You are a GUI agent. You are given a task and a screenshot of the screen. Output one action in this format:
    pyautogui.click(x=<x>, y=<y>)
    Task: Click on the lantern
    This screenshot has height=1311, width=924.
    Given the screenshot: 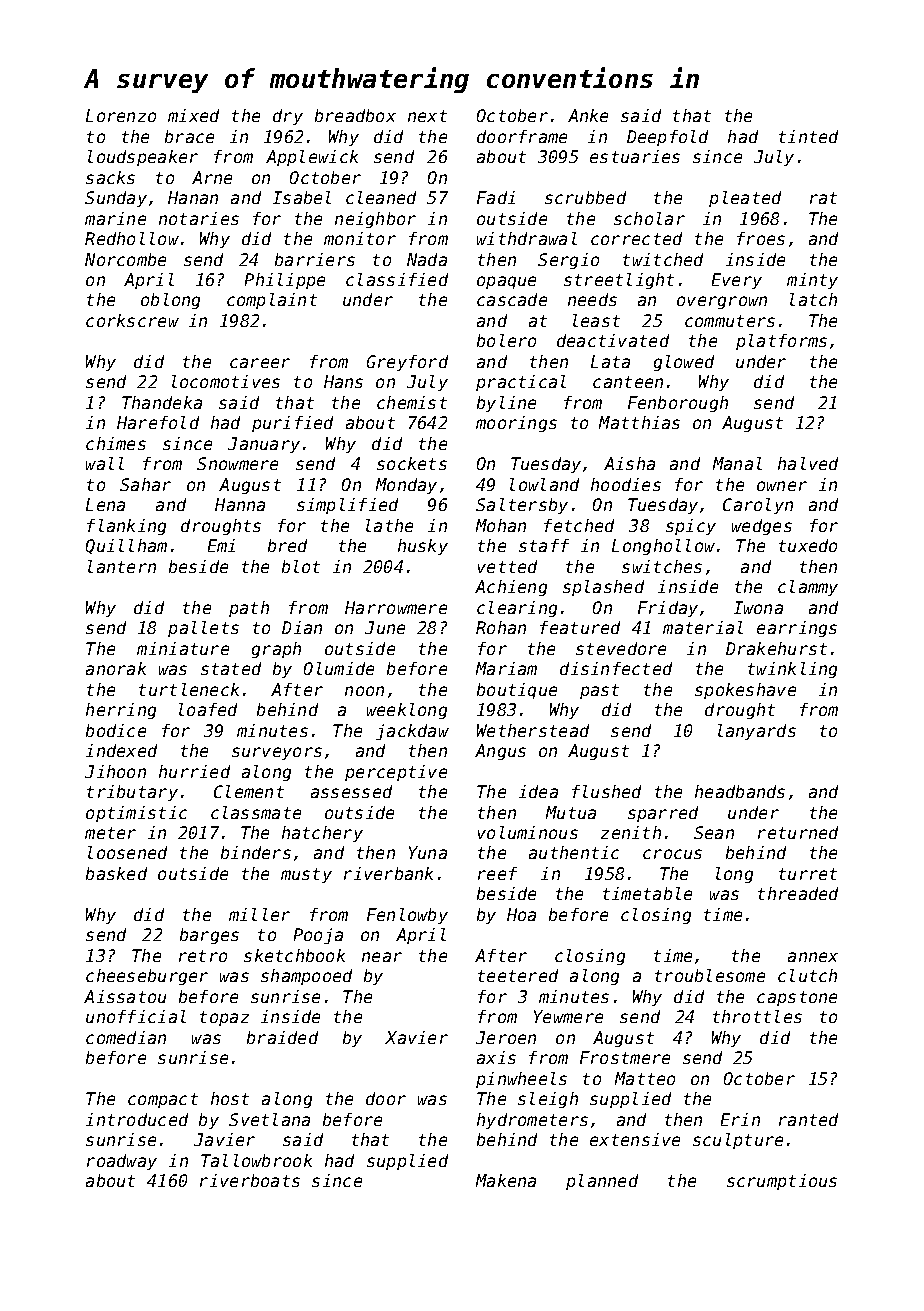 What is the action you would take?
    pyautogui.click(x=122, y=566)
